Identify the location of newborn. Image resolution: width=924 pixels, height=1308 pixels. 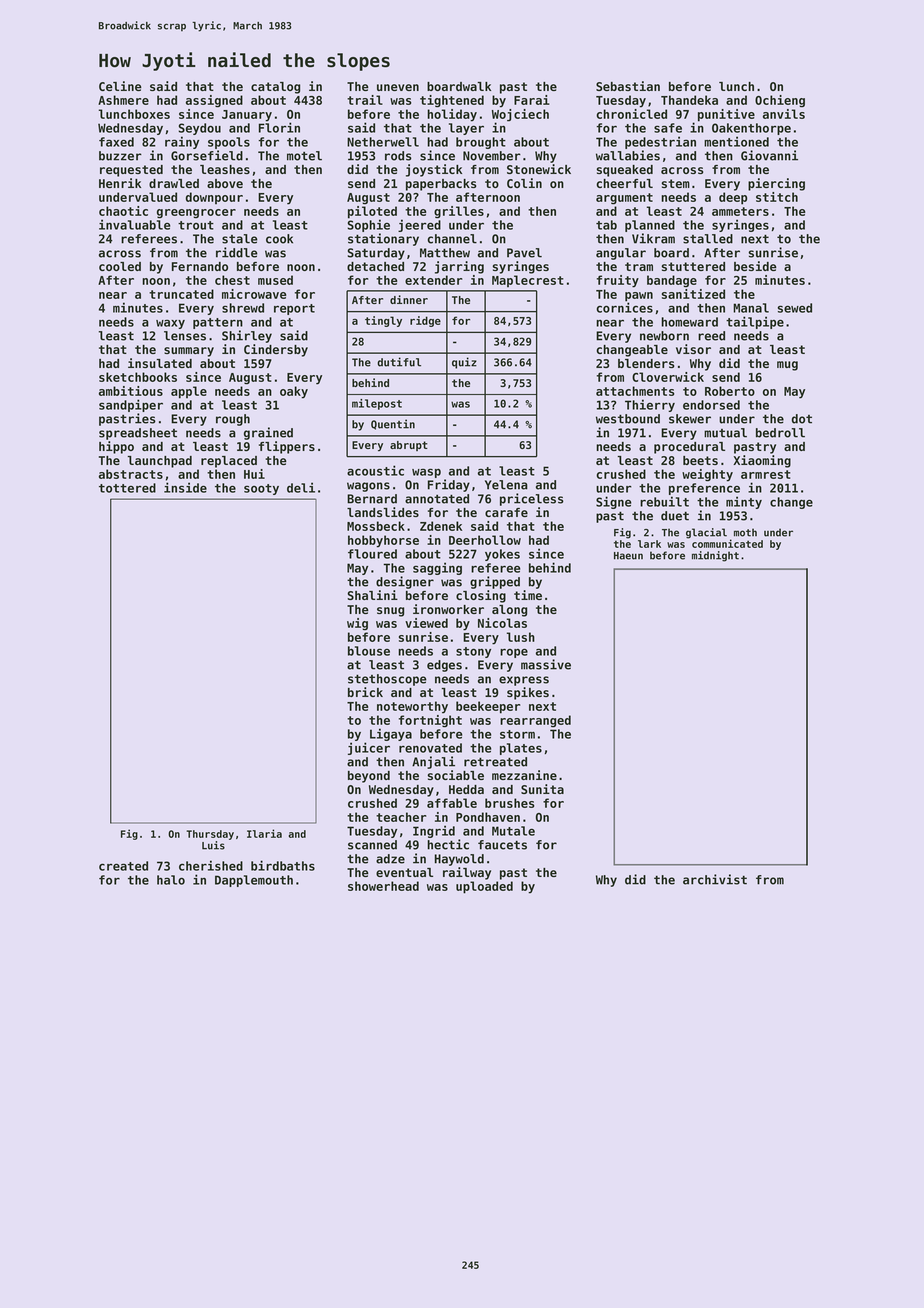
(664, 336).
